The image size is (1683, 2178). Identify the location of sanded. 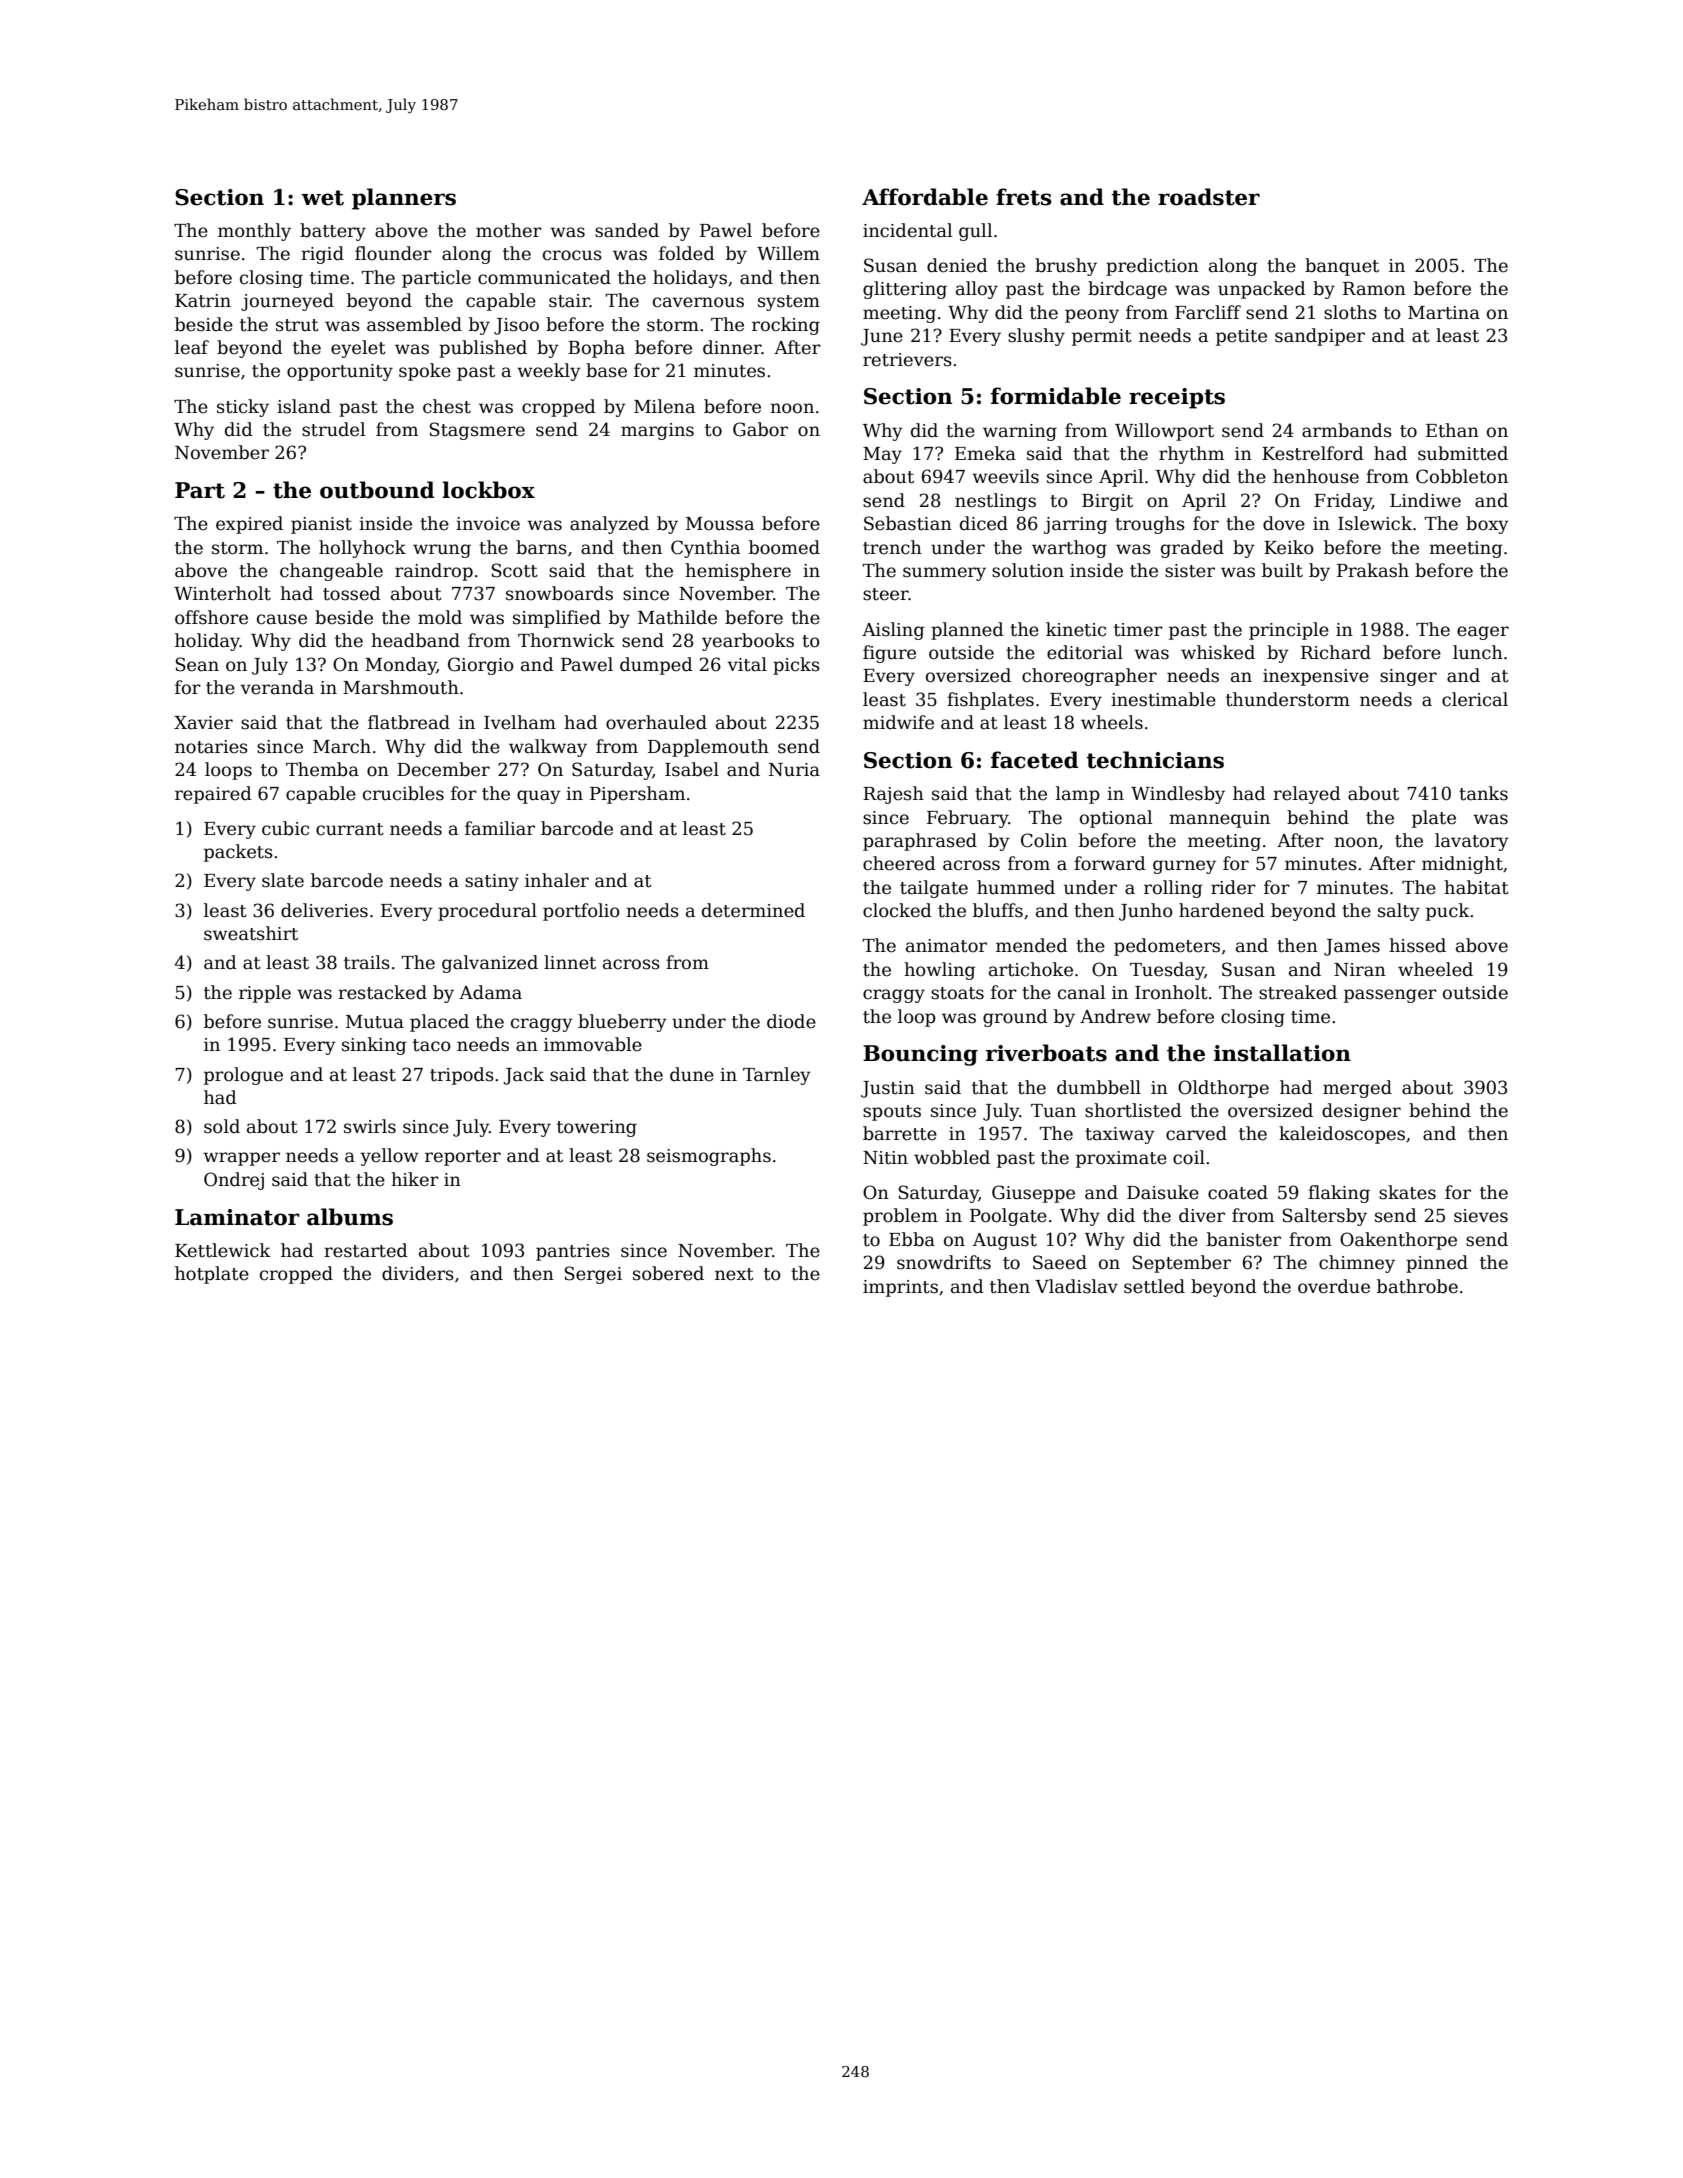
(627, 230).
